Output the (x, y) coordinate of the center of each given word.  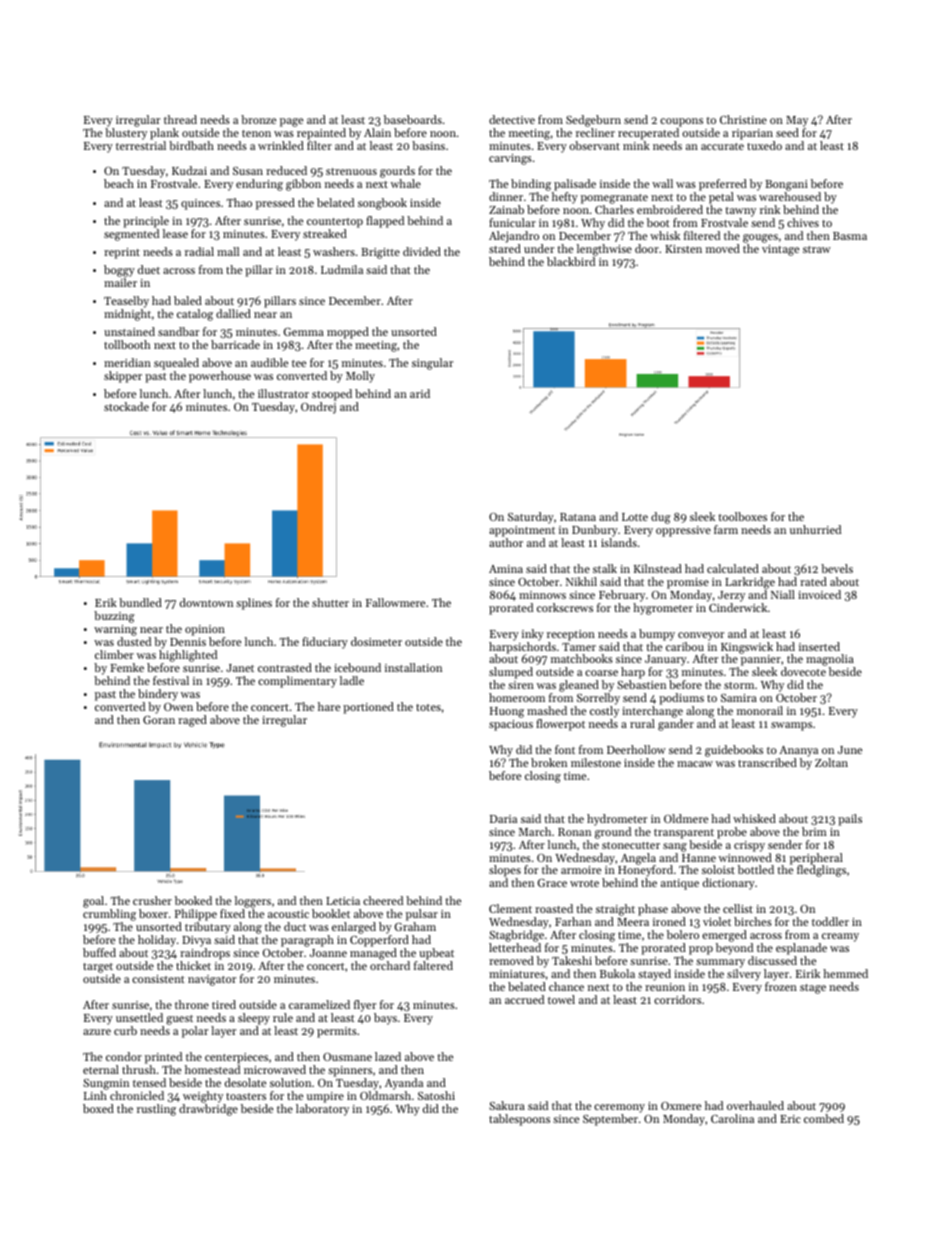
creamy (840, 937)
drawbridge (208, 1110)
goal (93, 902)
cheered (383, 900)
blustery (126, 134)
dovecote (803, 671)
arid (420, 393)
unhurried (815, 529)
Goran (159, 720)
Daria (503, 819)
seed (787, 132)
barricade (235, 344)
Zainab (506, 209)
